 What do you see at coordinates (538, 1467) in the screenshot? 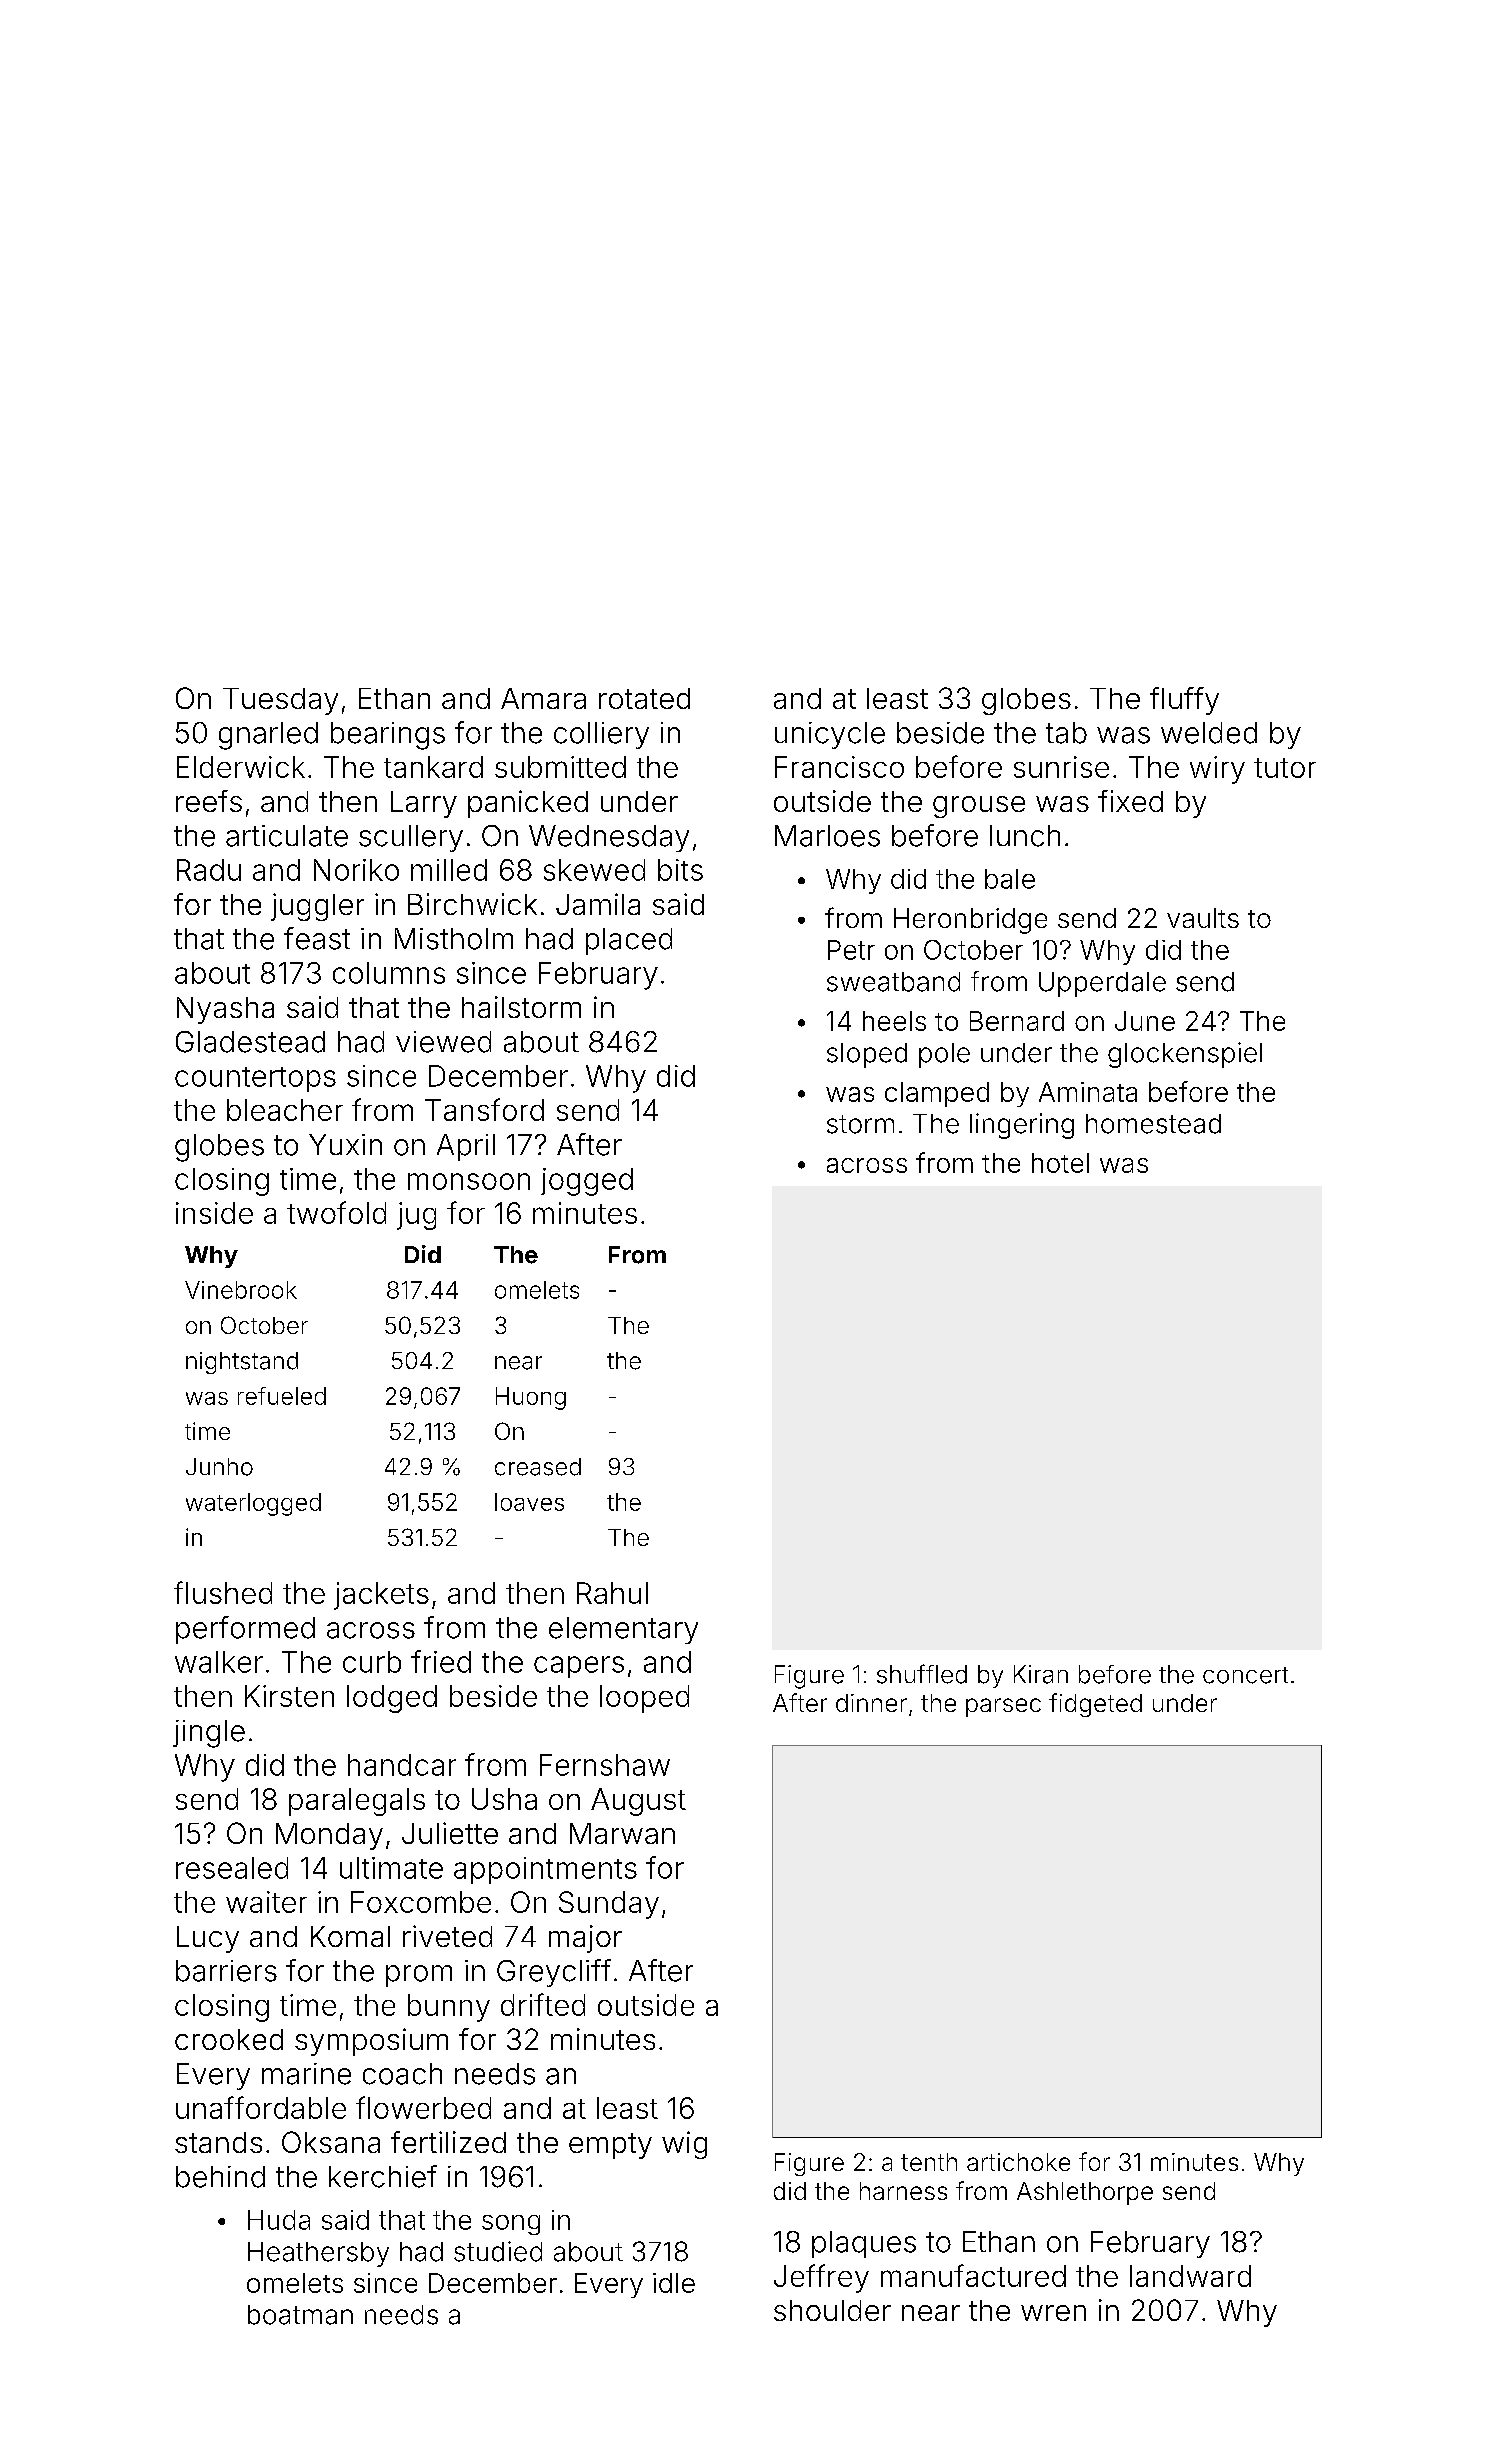
I see `creased` at bounding box center [538, 1467].
